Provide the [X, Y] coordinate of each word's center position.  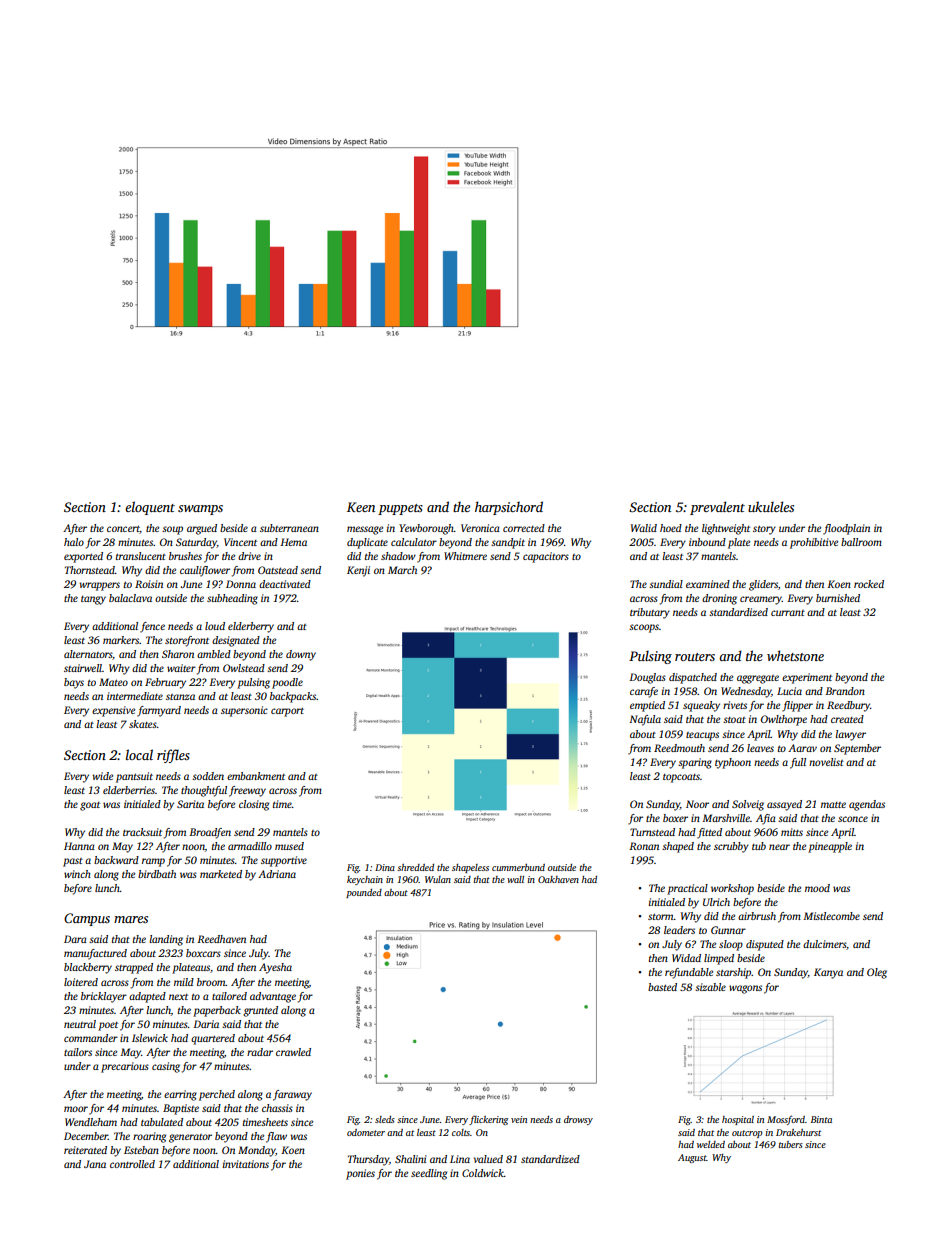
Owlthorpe [784, 720]
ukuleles [771, 506]
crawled [293, 1052]
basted [662, 987]
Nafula [645, 720]
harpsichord [509, 508]
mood [817, 888]
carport [287, 712]
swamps [200, 510]
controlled [132, 1164]
